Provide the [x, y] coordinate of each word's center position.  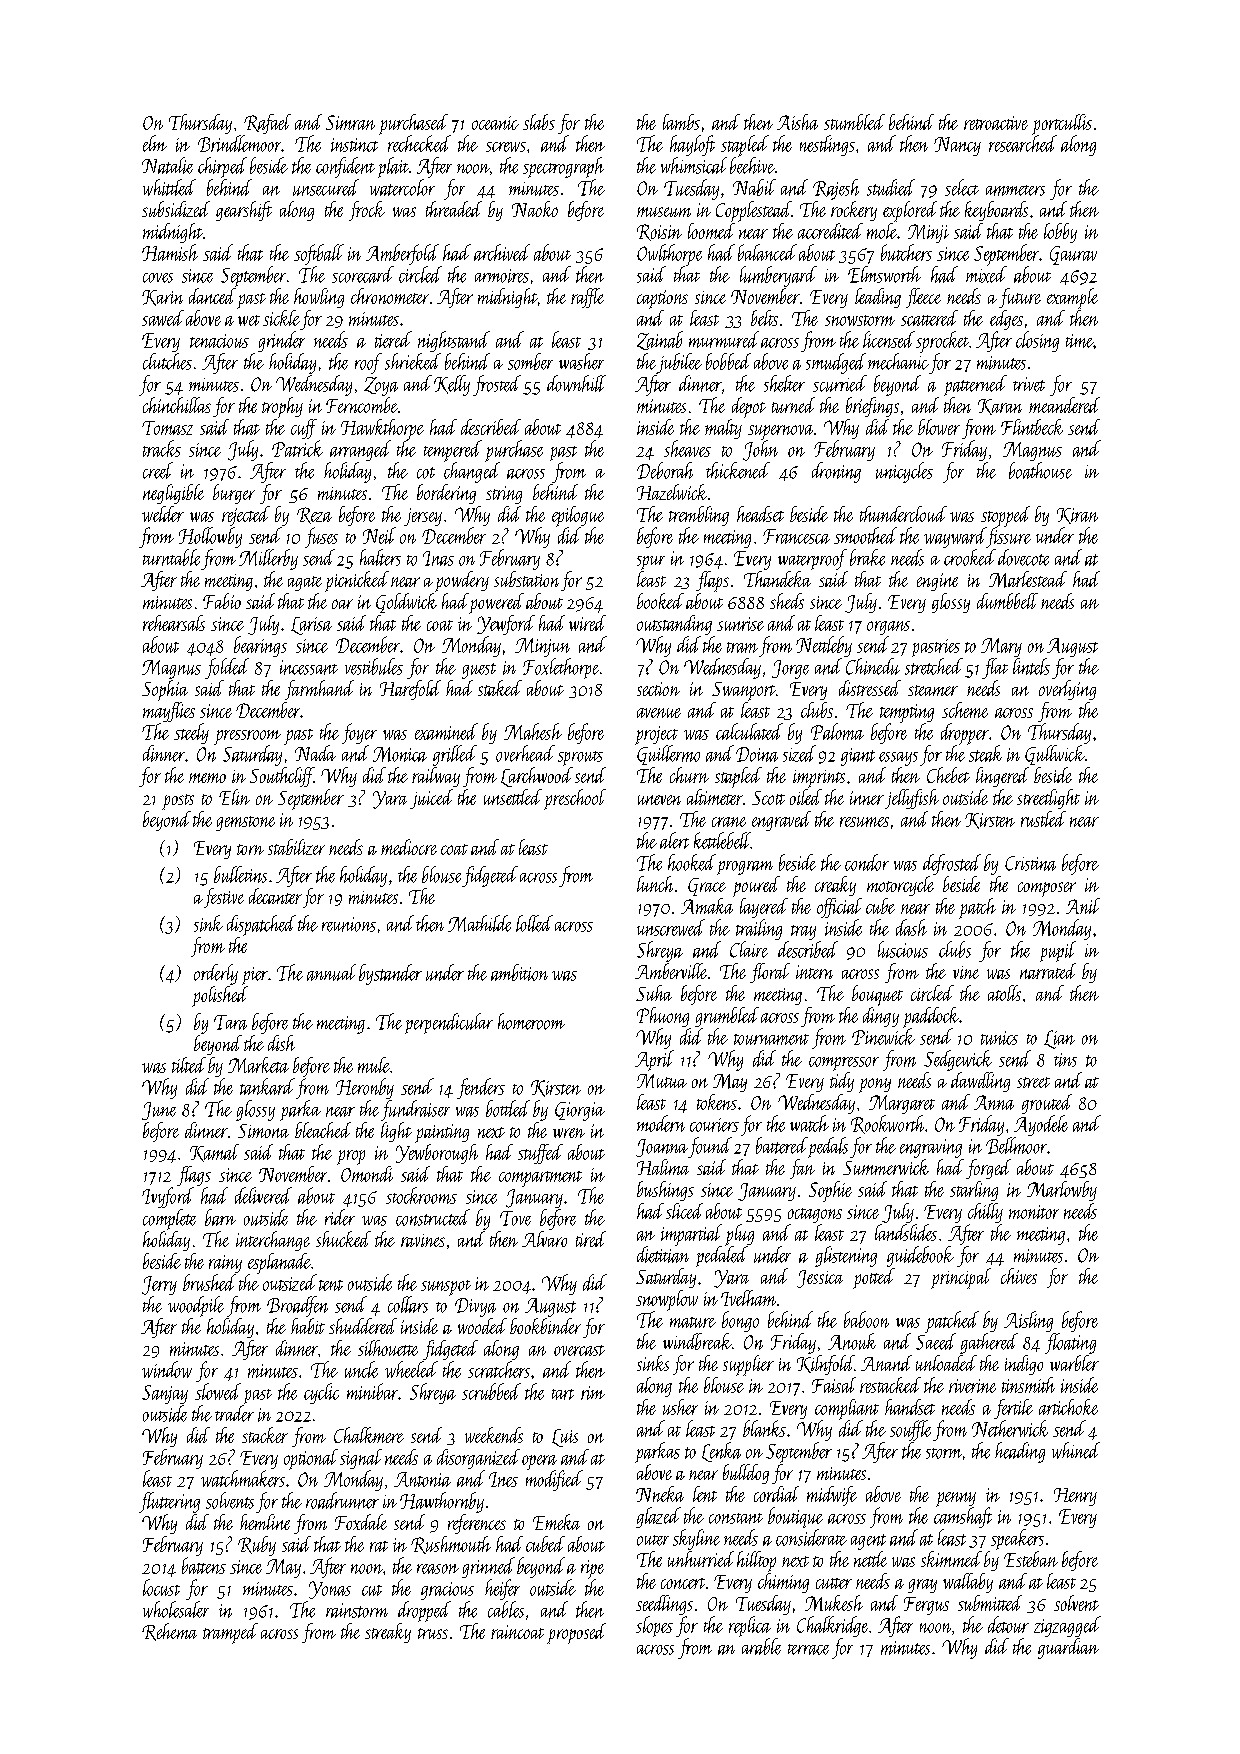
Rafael [267, 124]
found [710, 1147]
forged [988, 1169]
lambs [681, 122]
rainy [225, 1264]
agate [305, 583]
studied [891, 187]
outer [653, 1540]
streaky [388, 1633]
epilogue [578, 516]
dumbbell [1007, 601]
